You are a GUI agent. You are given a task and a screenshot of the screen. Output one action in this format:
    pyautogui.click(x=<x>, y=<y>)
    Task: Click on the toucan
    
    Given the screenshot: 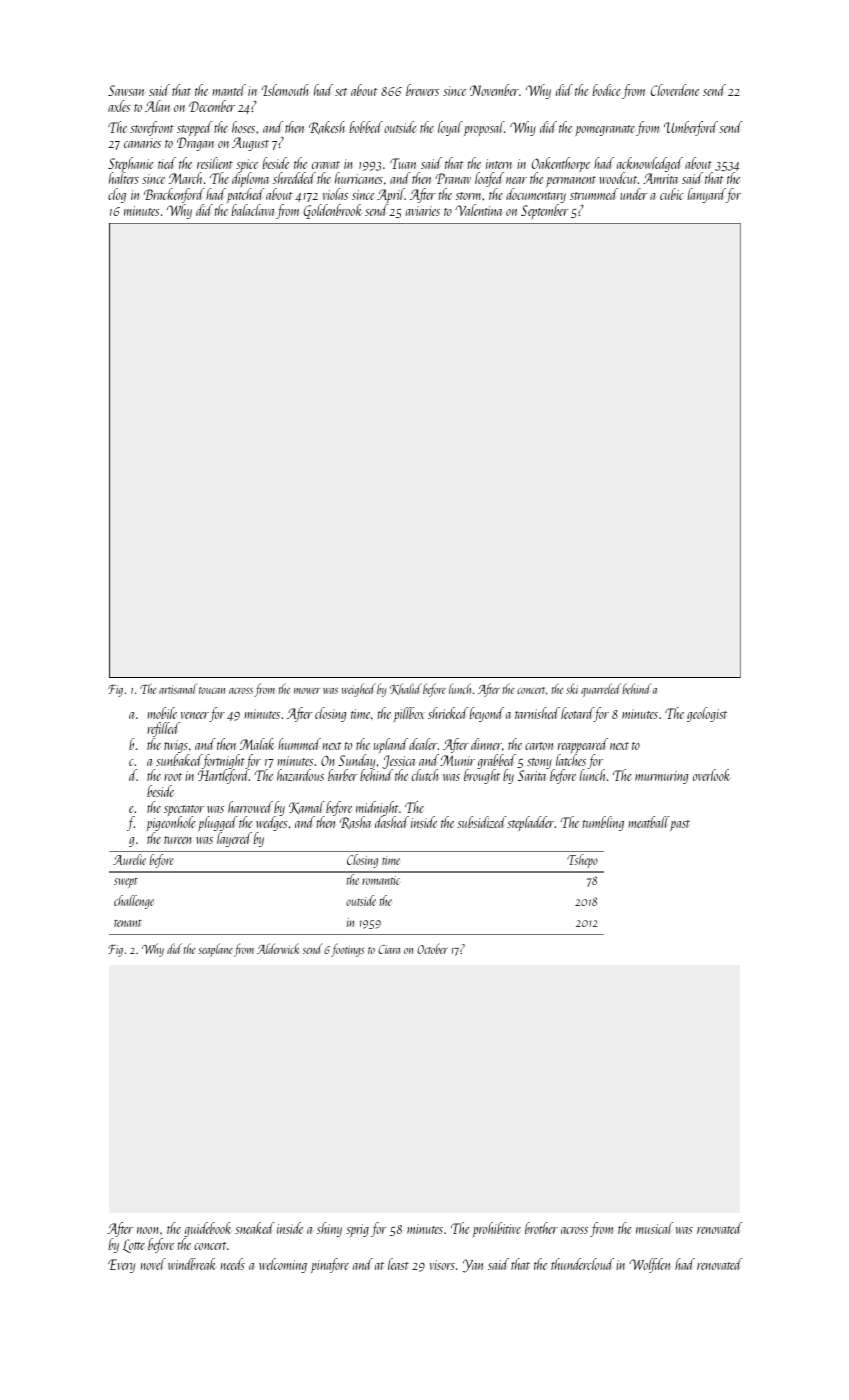 What is the action you would take?
    pyautogui.click(x=212, y=690)
